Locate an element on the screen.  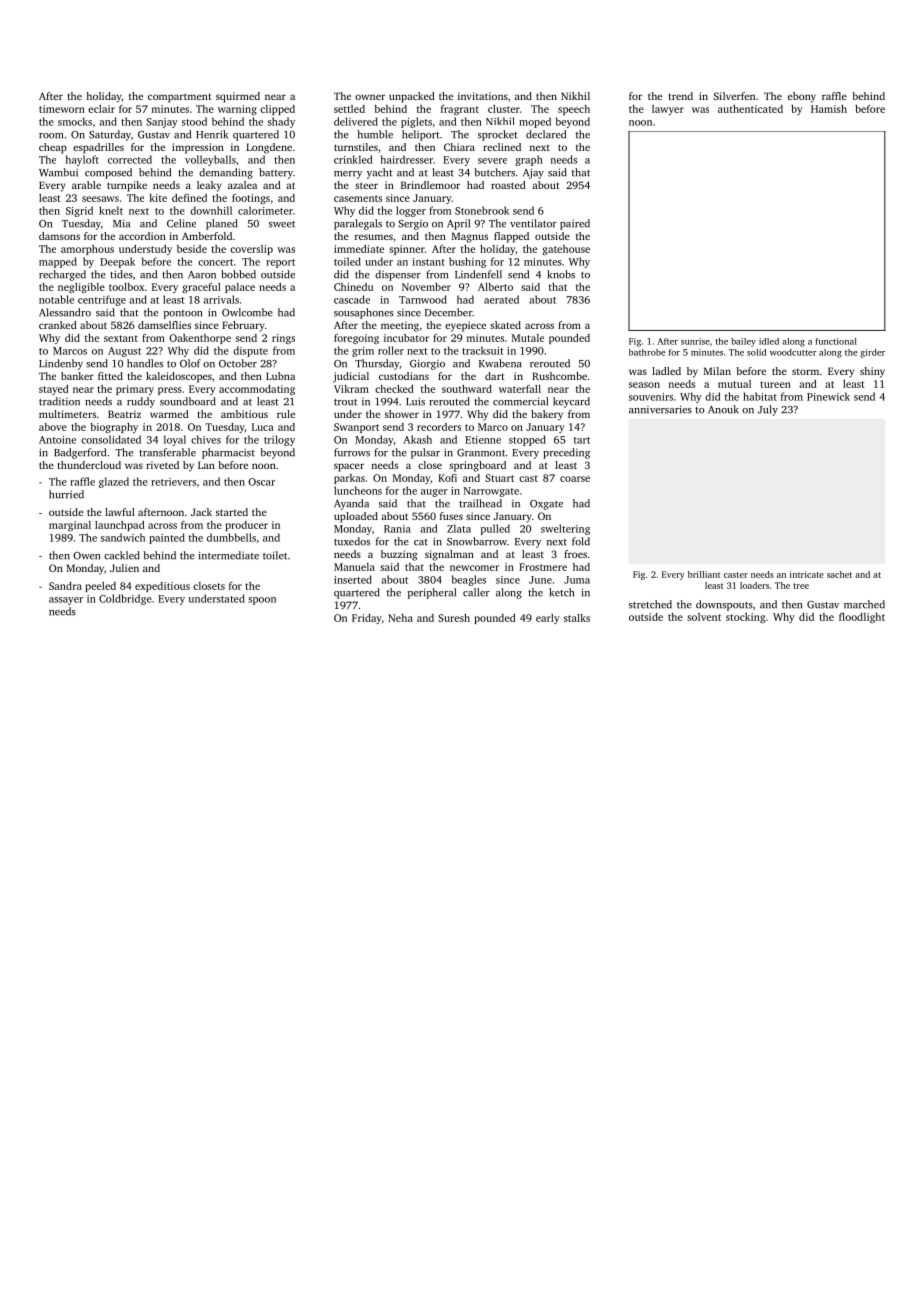
Oxgate is located at coordinates (546, 505).
